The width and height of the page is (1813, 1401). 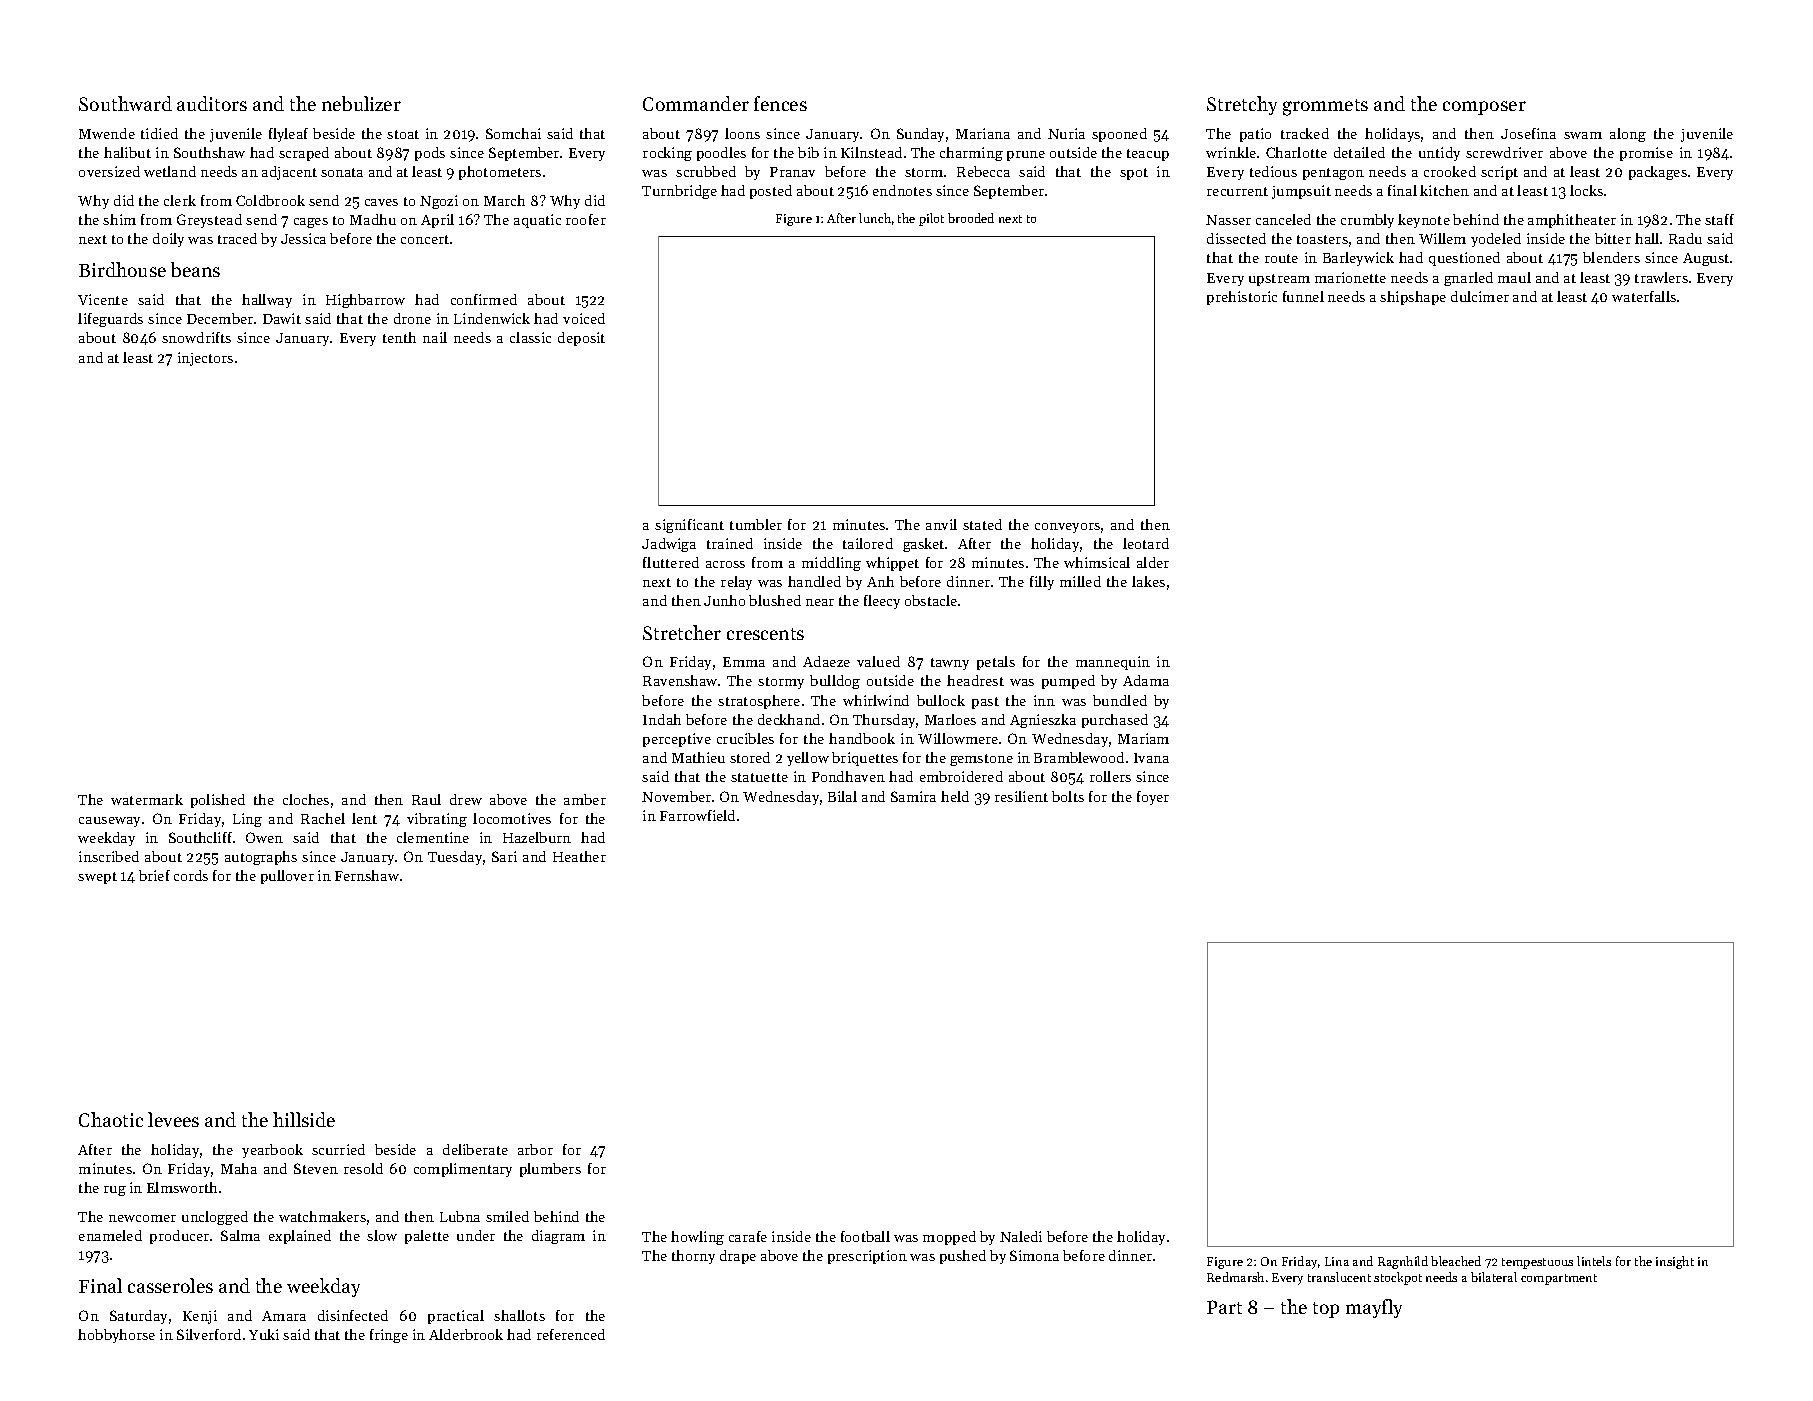 What do you see at coordinates (1484, 108) in the page?
I see `composer` at bounding box center [1484, 108].
